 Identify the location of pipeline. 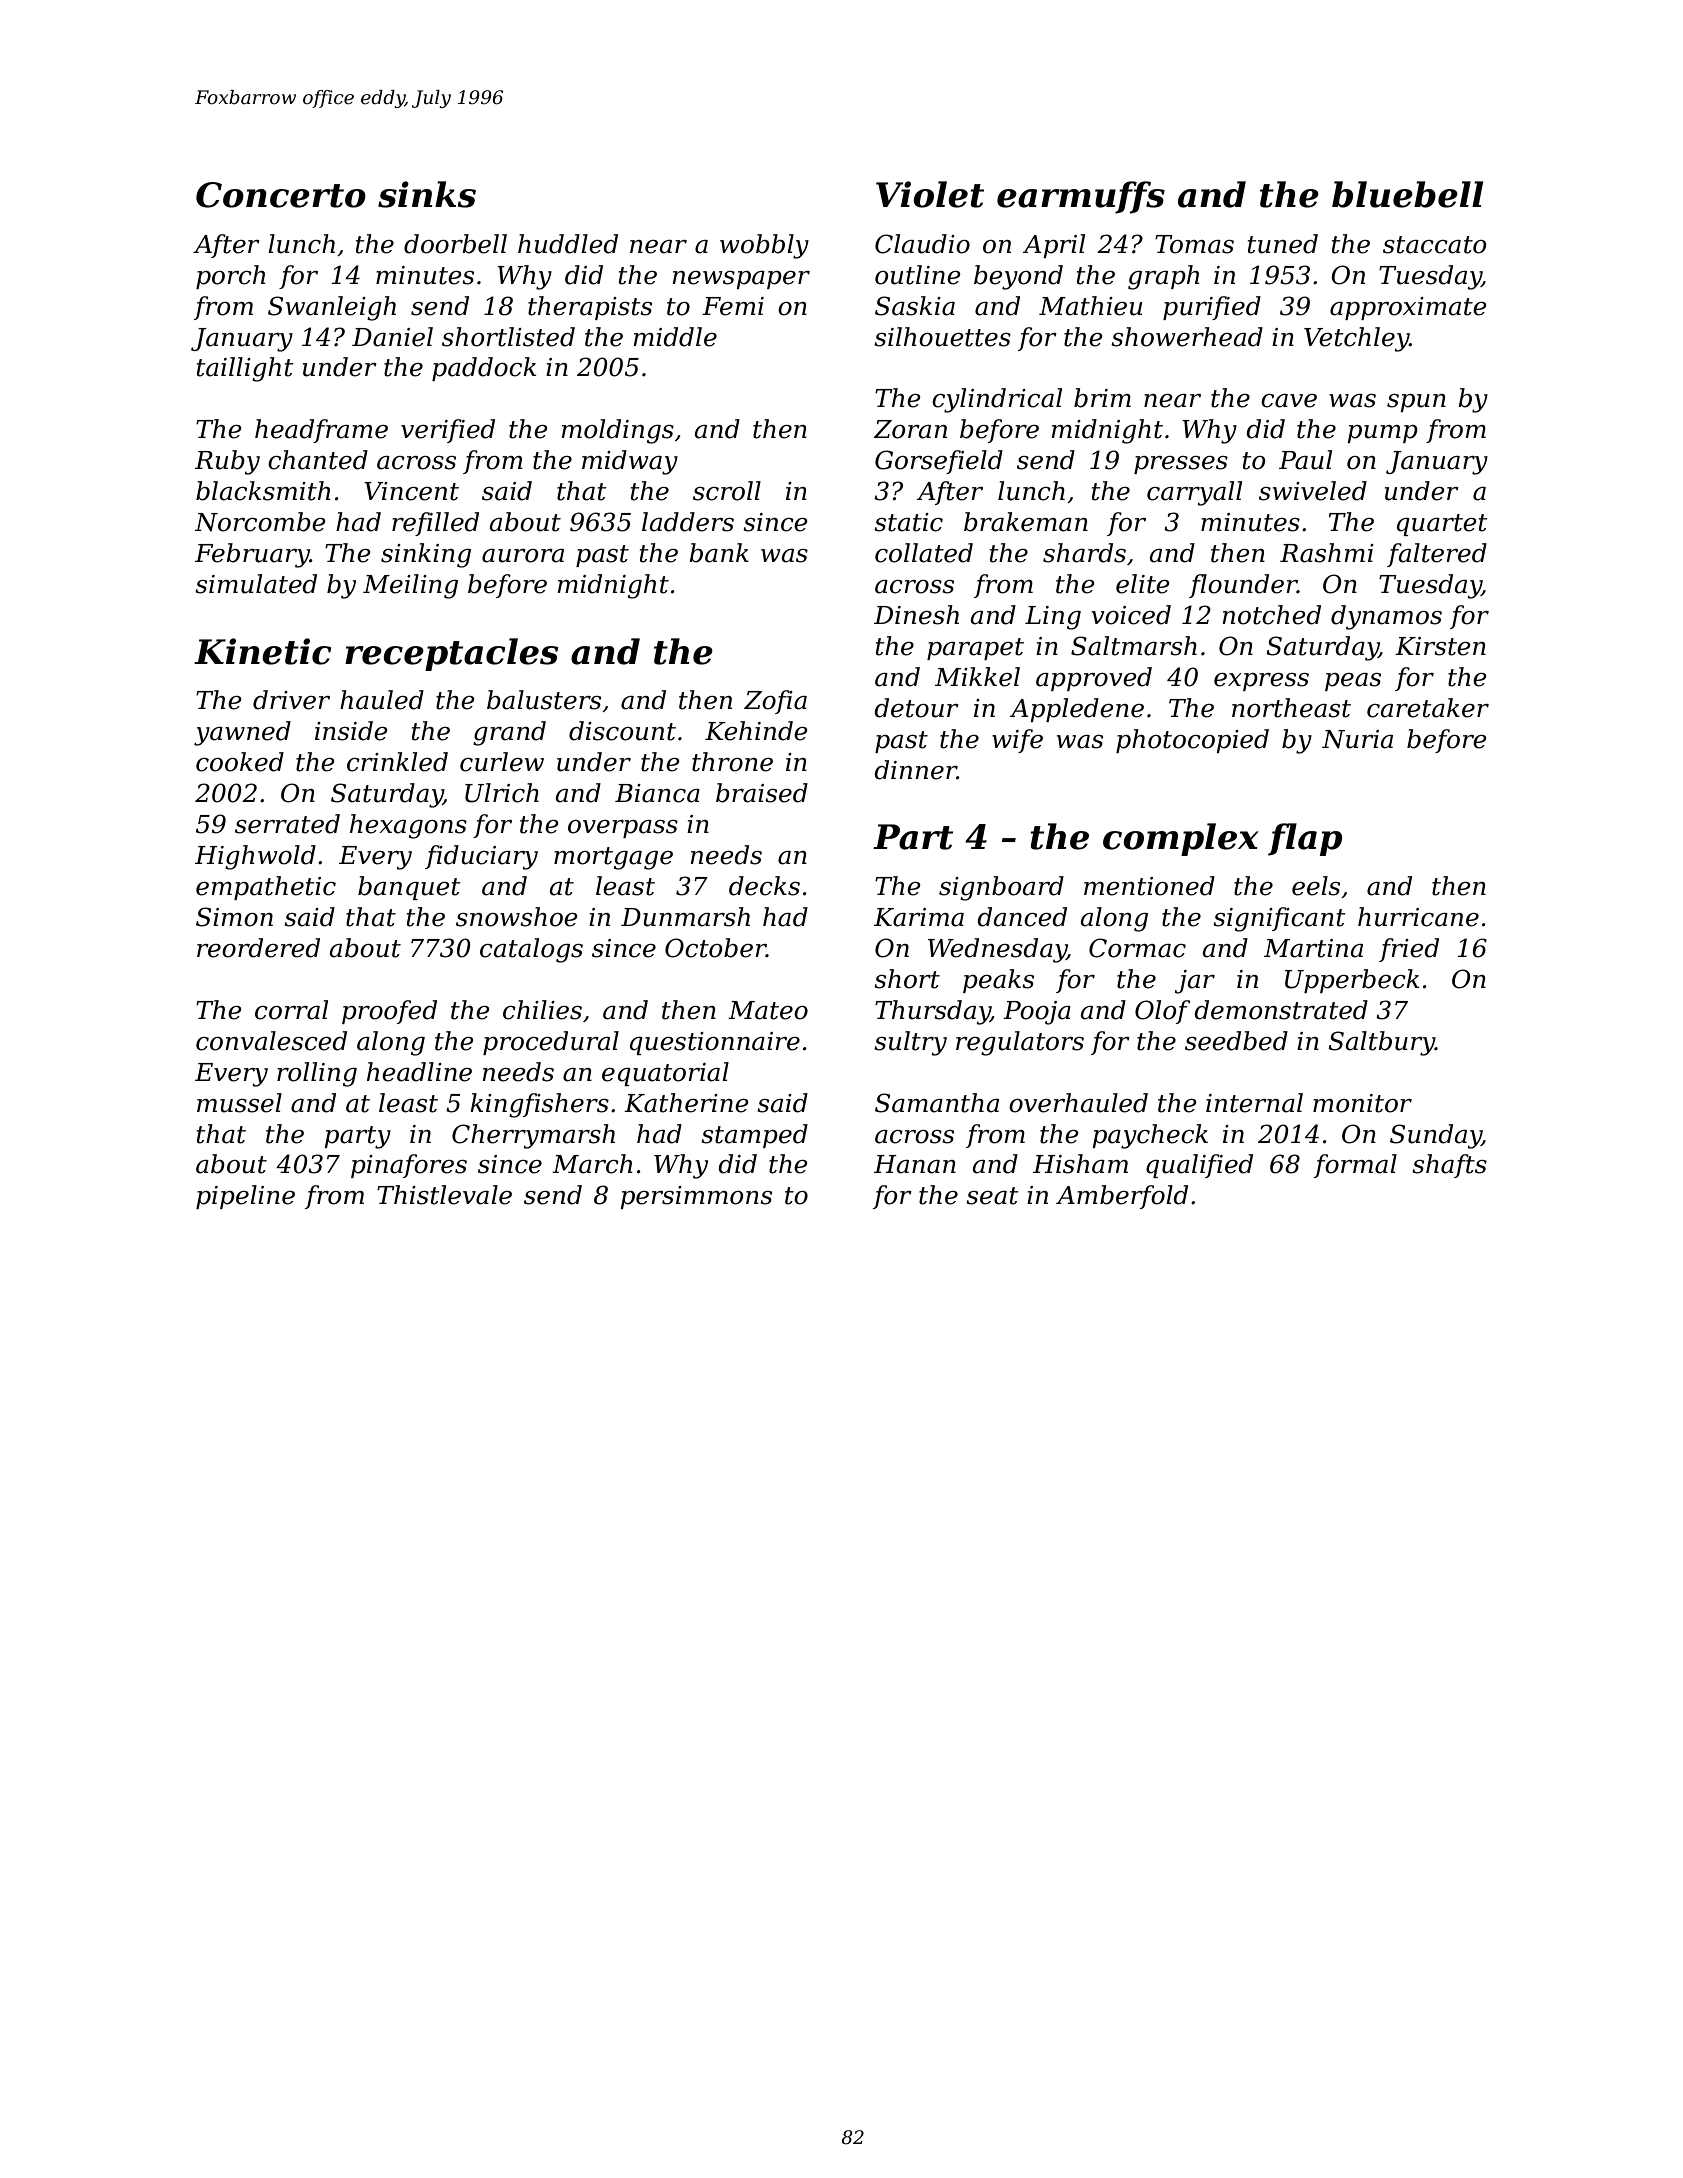
(245, 1197).
